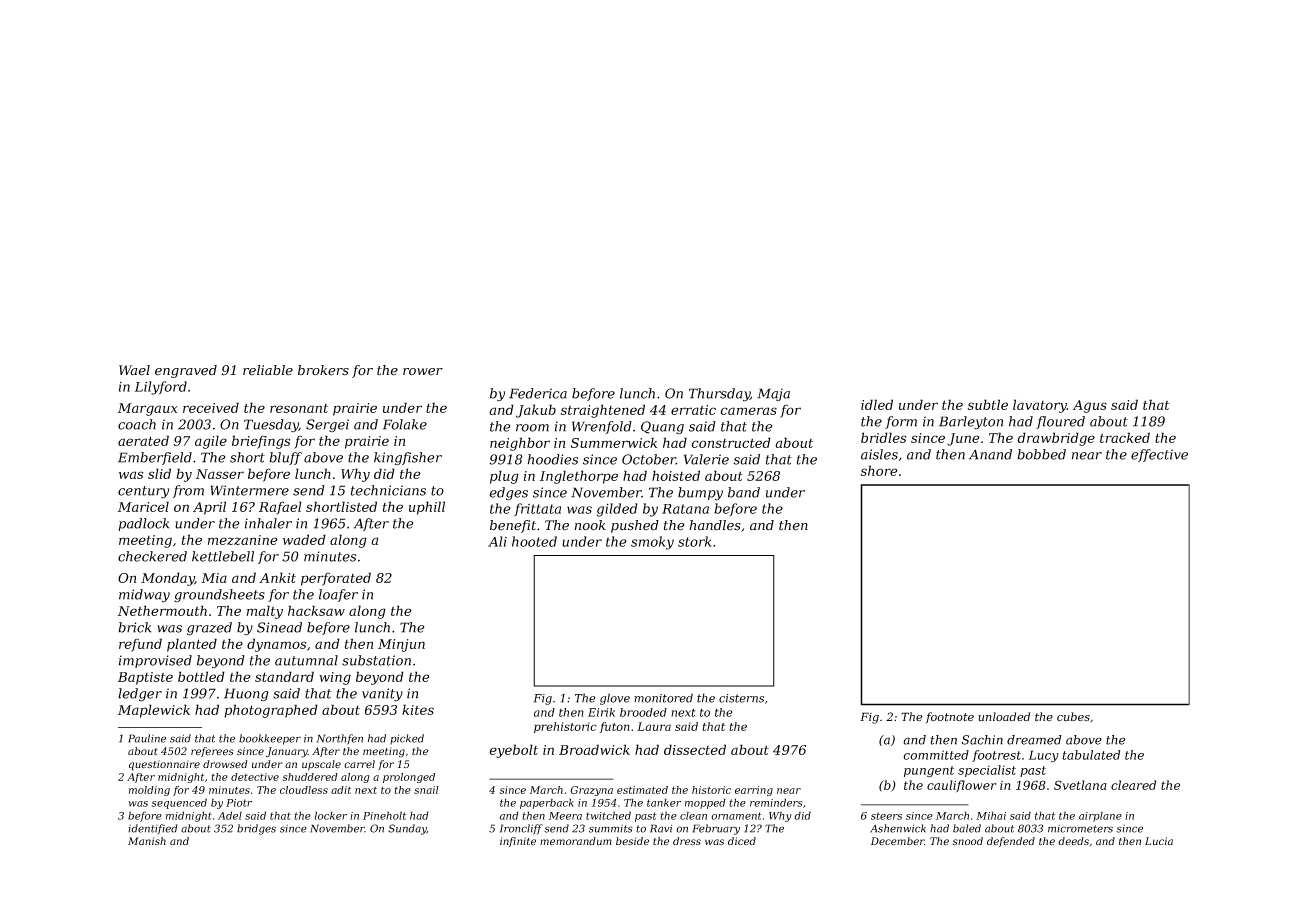 The image size is (1308, 924). What do you see at coordinates (748, 411) in the document?
I see `cameras` at bounding box center [748, 411].
